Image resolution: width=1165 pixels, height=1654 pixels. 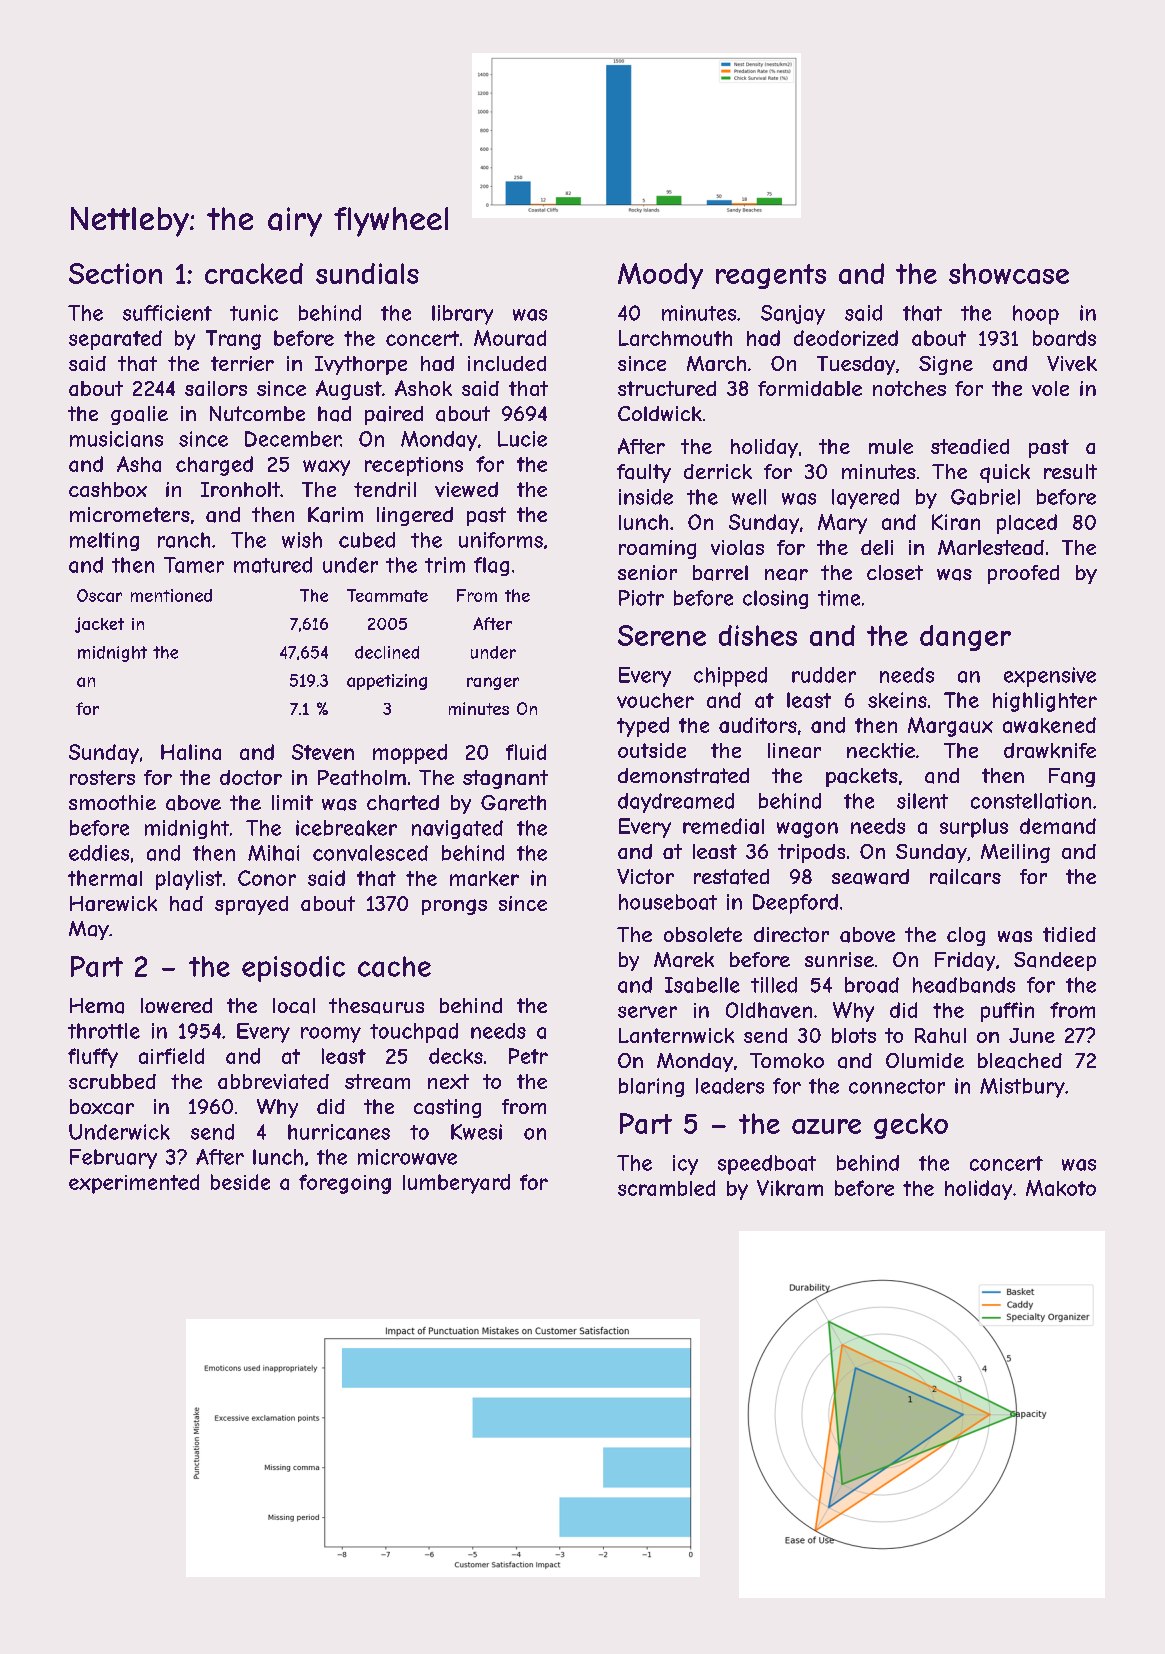 What do you see at coordinates (457, 829) in the page?
I see `navigated` at bounding box center [457, 829].
